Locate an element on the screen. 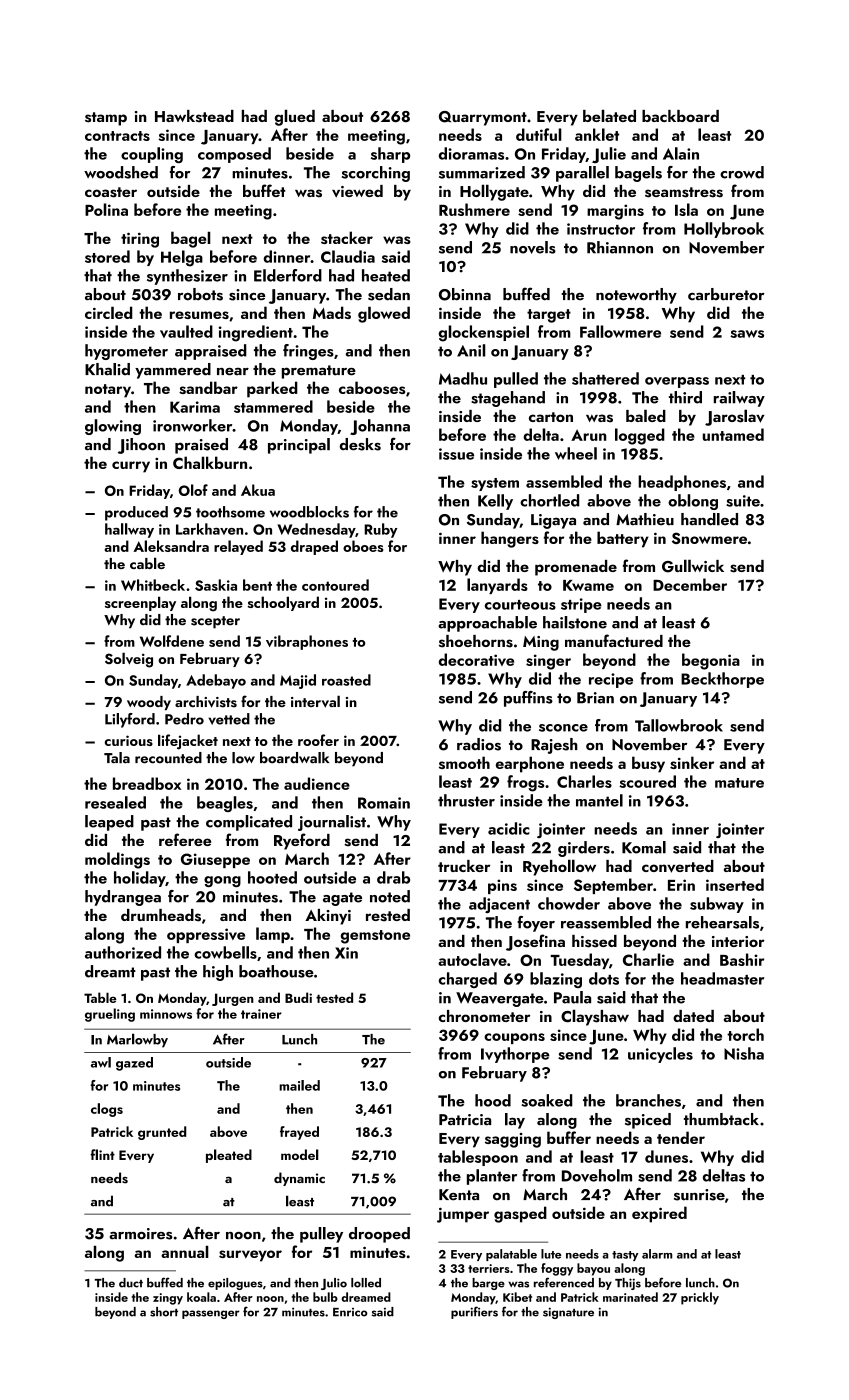 The image size is (849, 1400). Hawkstead is located at coordinates (194, 116).
